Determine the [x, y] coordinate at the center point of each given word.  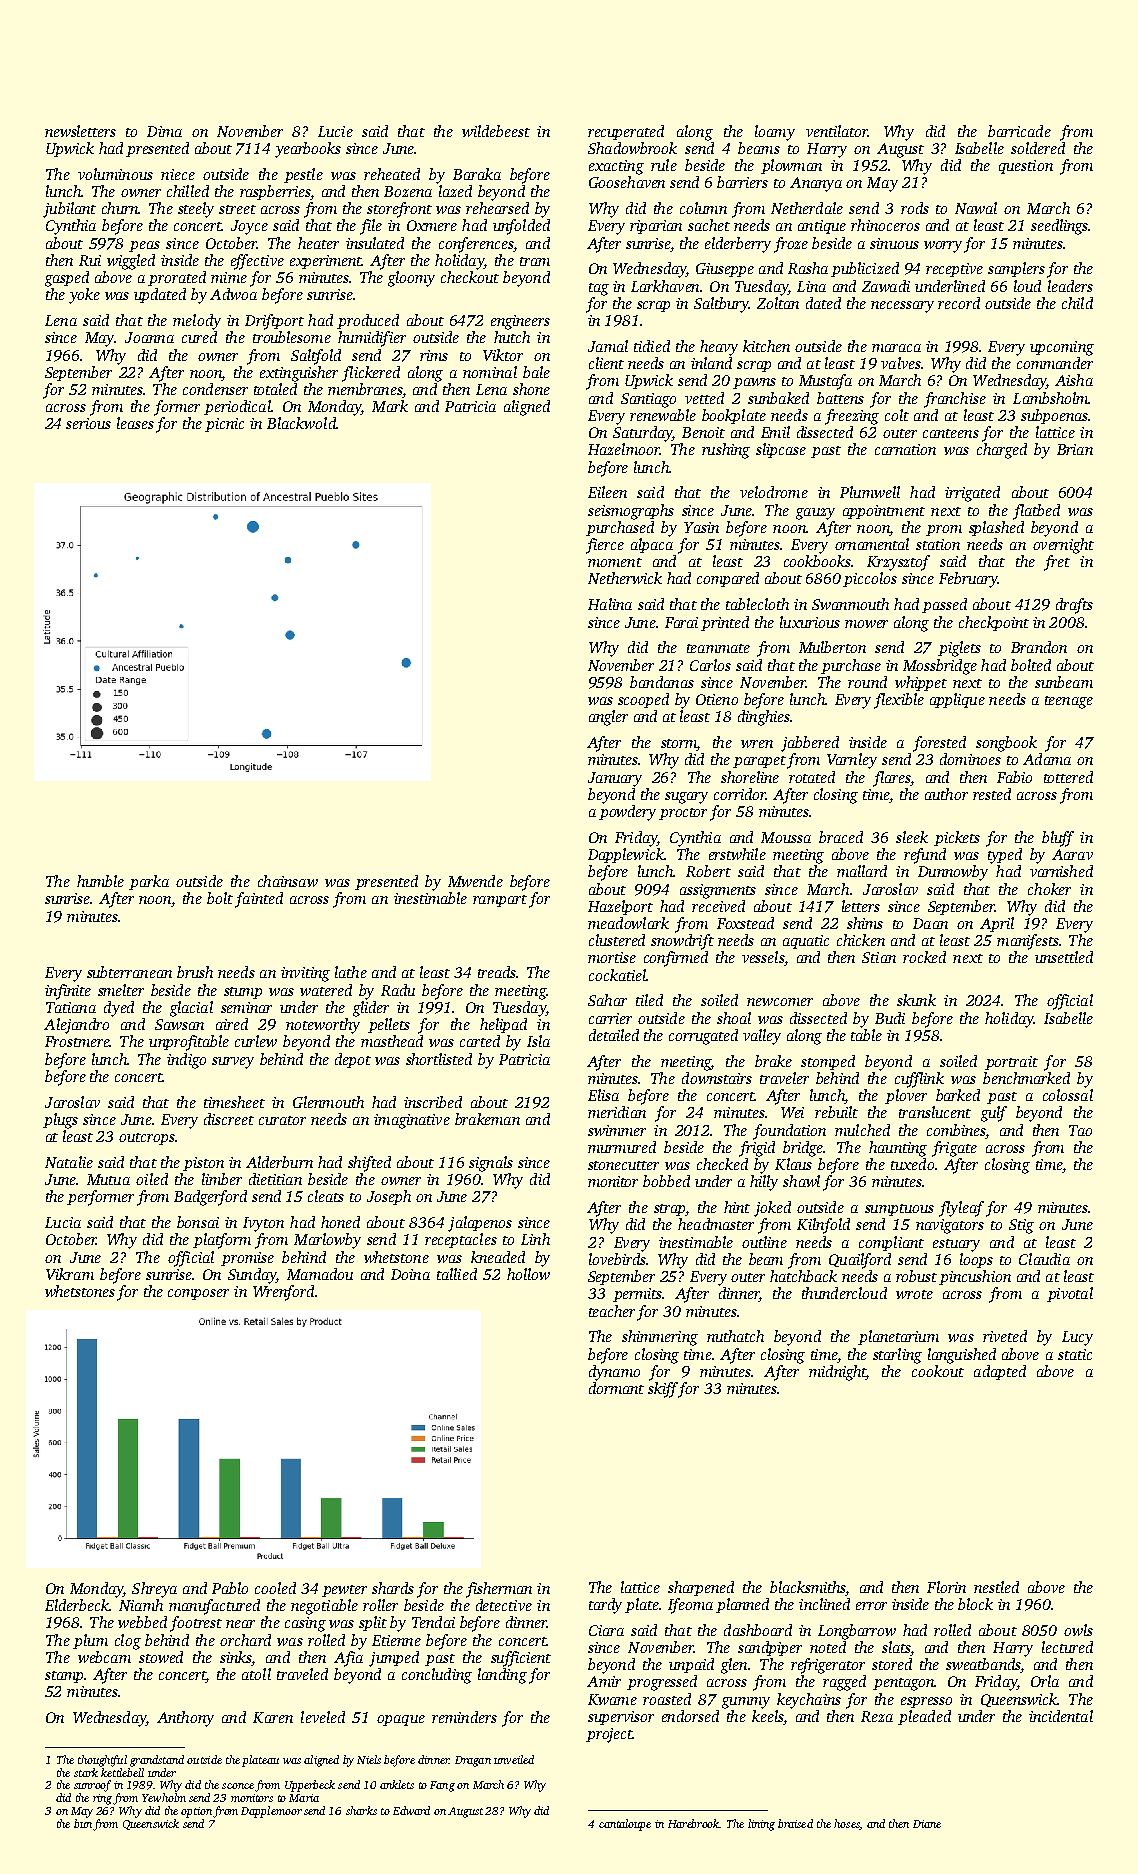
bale [536, 372]
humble [100, 881]
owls [1078, 1630]
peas [144, 246]
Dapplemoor [271, 1812]
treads [497, 972]
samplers [1016, 269]
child [1077, 303]
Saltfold [316, 357]
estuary [956, 1245]
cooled [275, 1588]
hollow [528, 1274]
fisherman [499, 1590]
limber [222, 1179]
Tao [1080, 1130]
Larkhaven [665, 286]
